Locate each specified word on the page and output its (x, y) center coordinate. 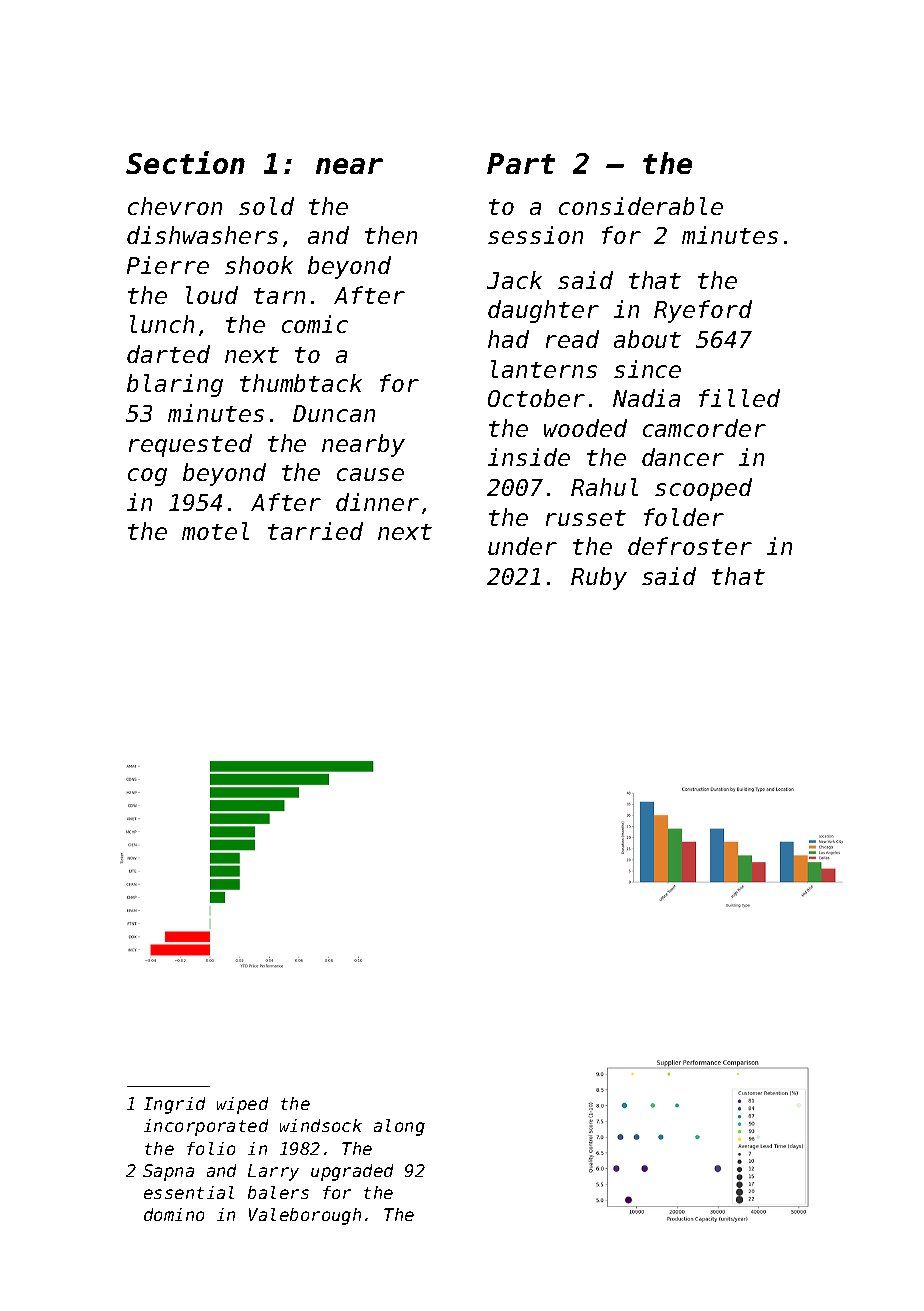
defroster (690, 546)
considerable (641, 206)
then (391, 235)
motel (215, 531)
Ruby (599, 578)
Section (185, 162)
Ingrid (174, 1105)
